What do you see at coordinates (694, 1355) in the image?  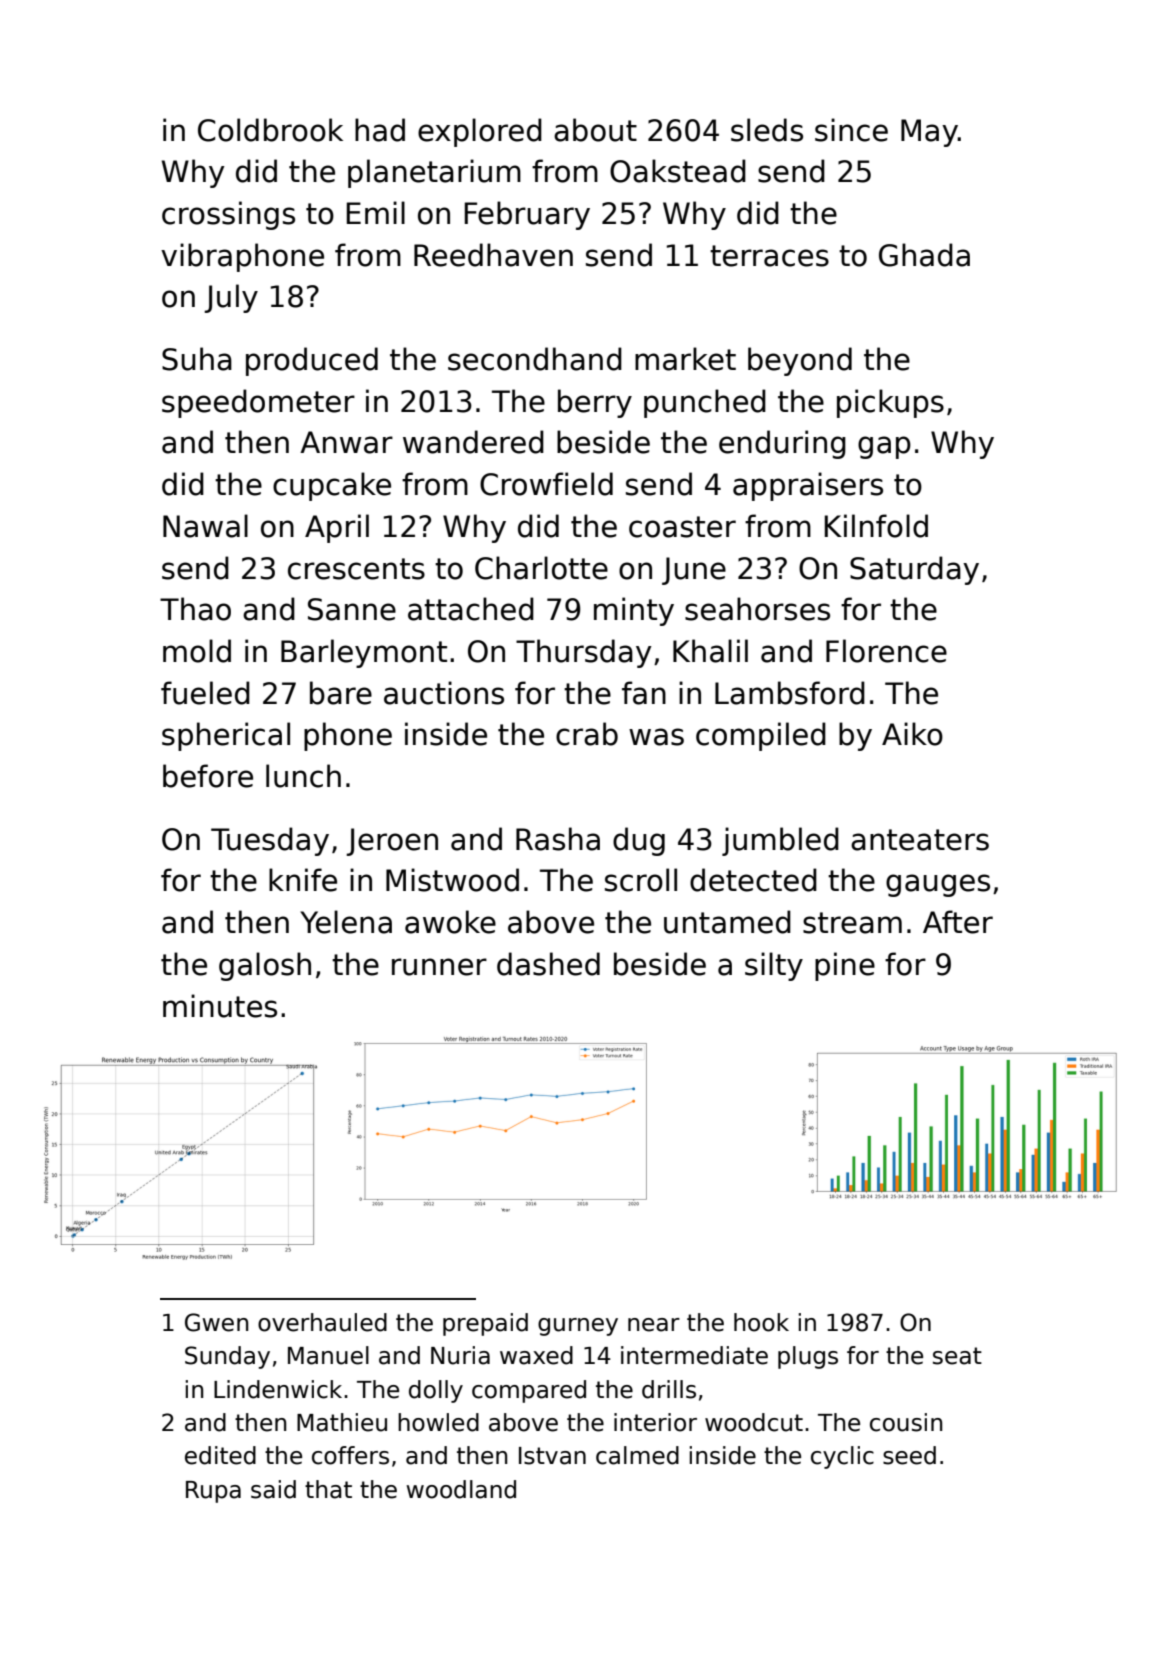 I see `intermediate` at bounding box center [694, 1355].
